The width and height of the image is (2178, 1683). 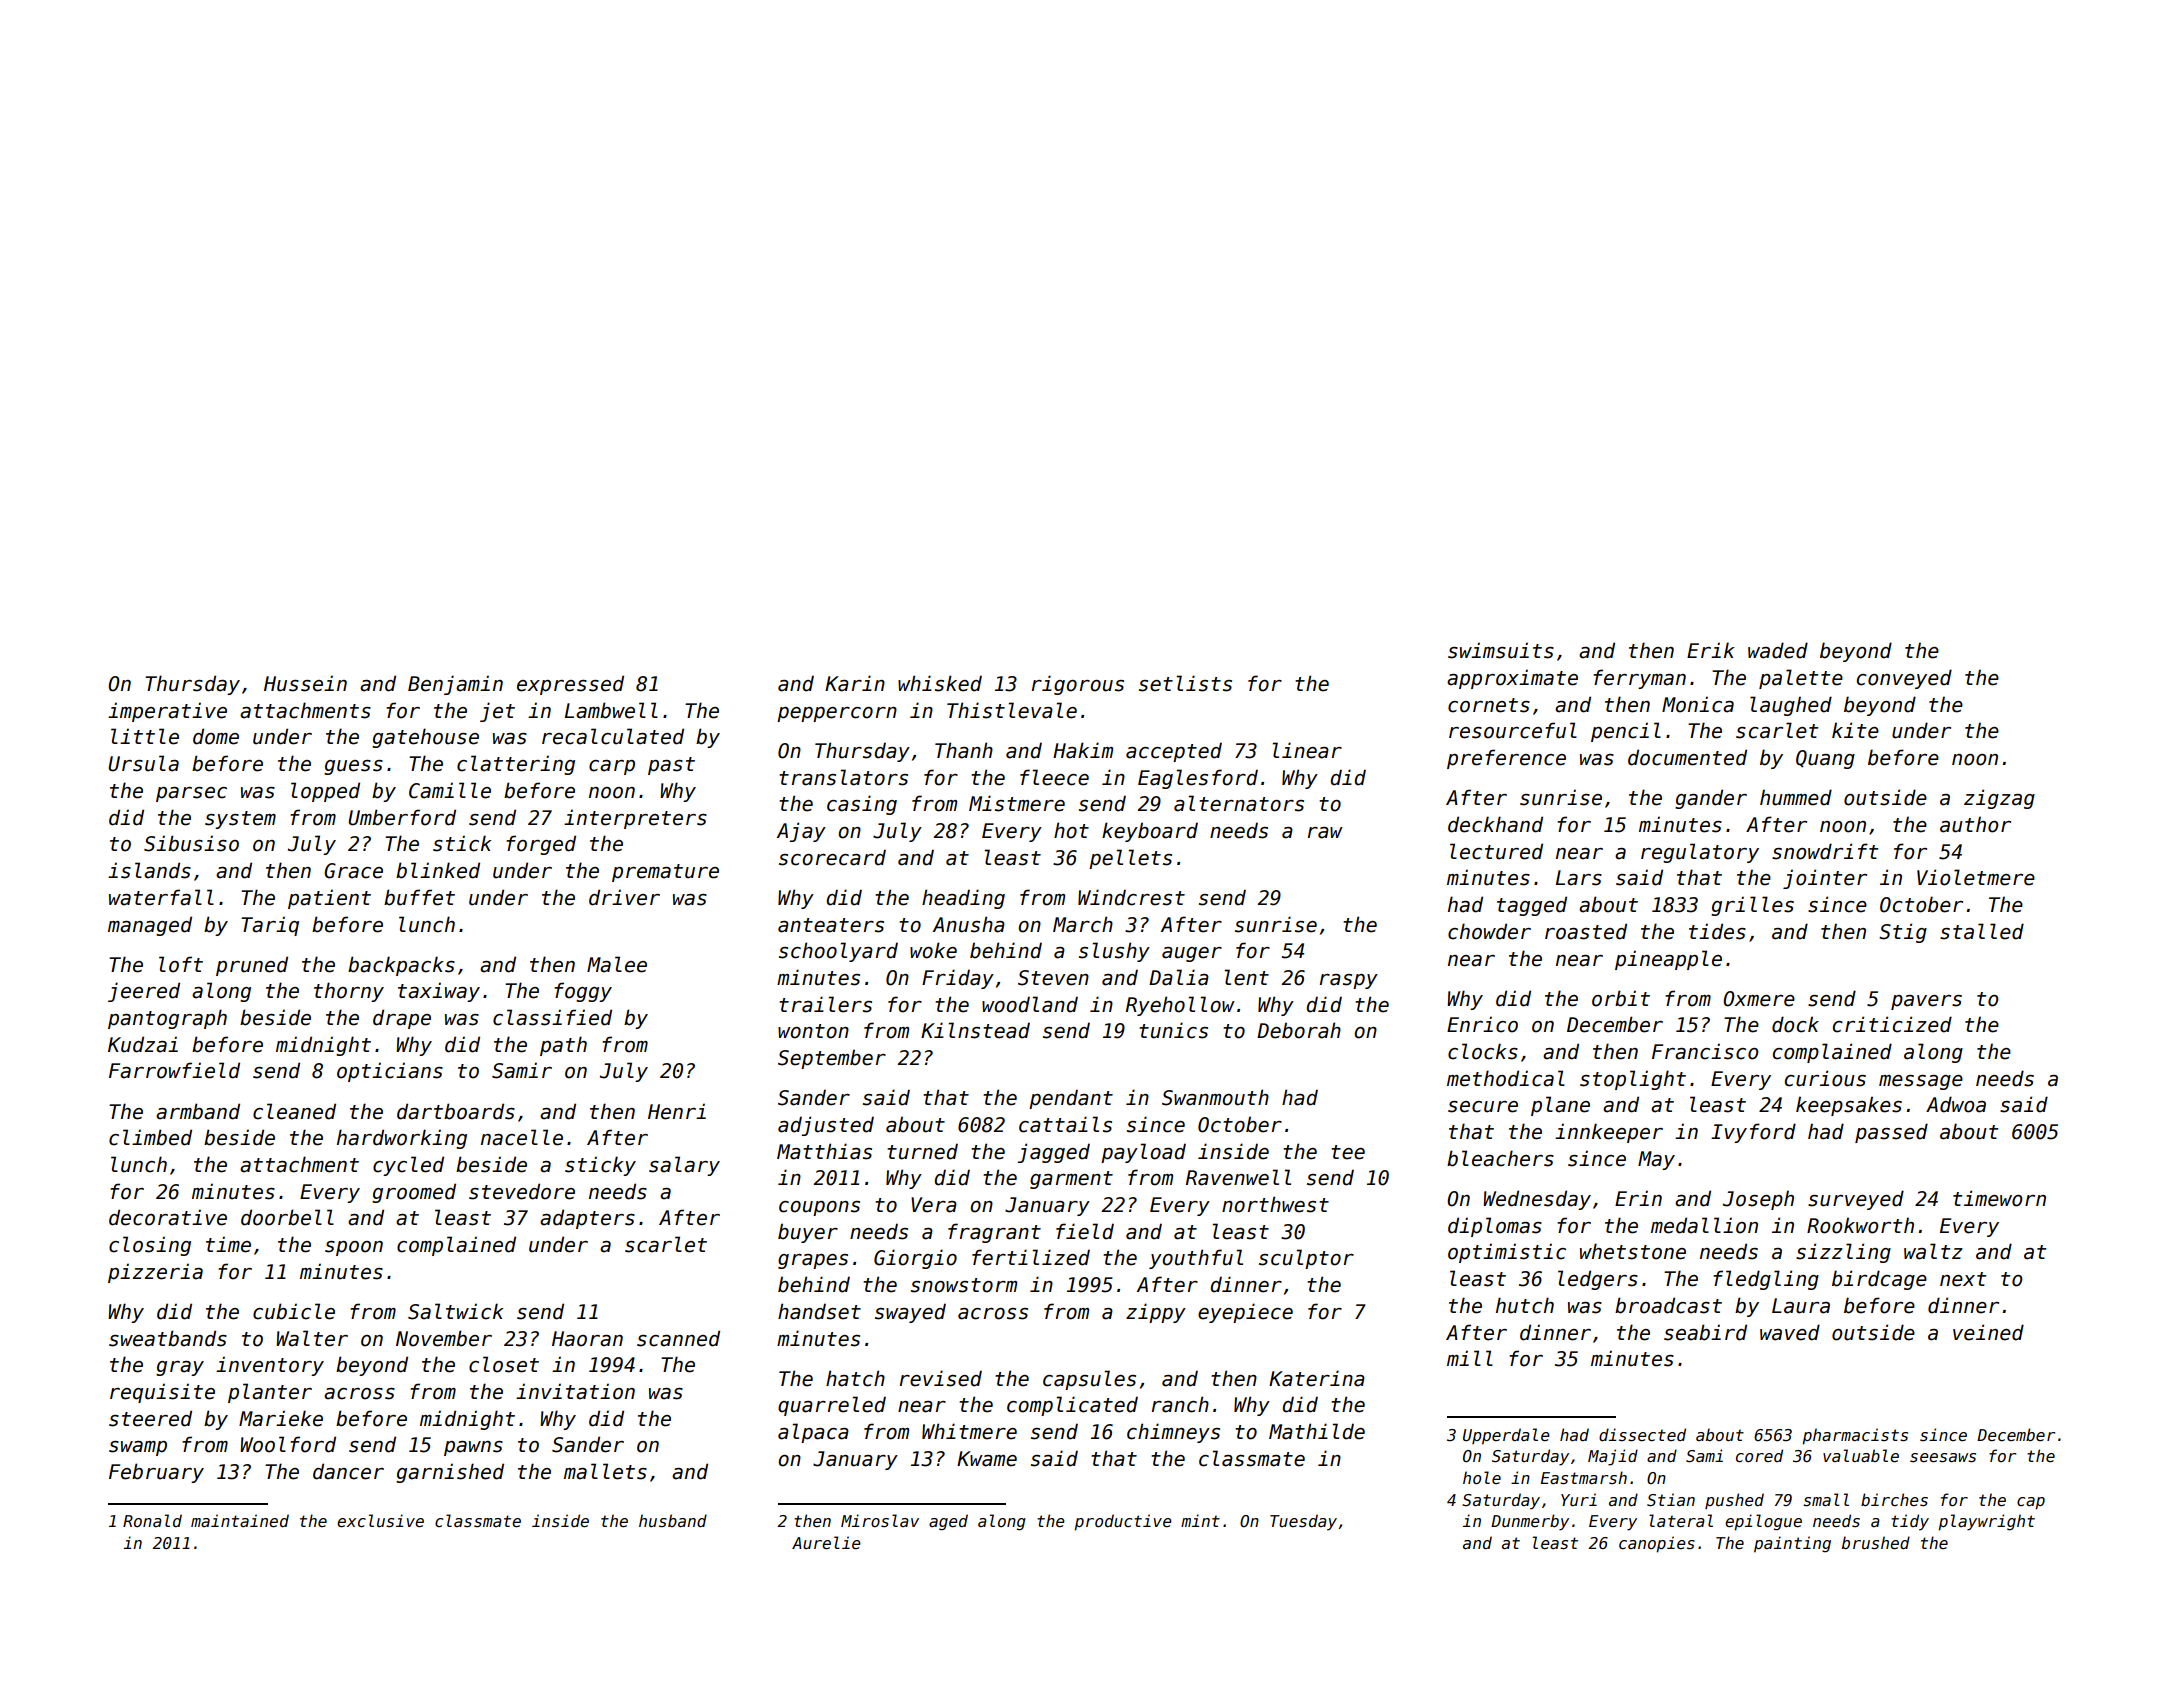 What do you see at coordinates (240, 1520) in the image?
I see `maintained` at bounding box center [240, 1520].
